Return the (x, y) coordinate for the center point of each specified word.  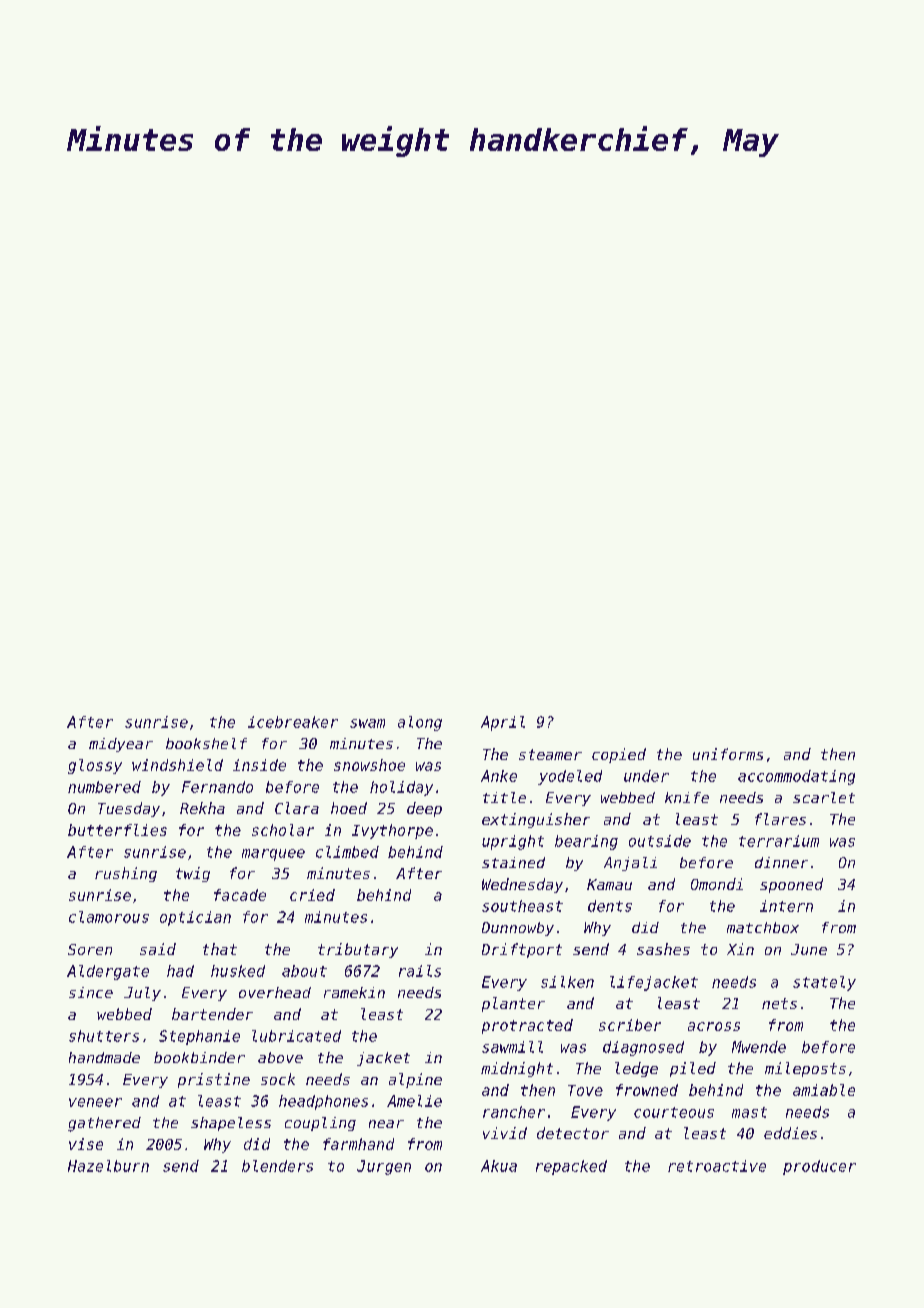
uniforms (728, 754)
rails (420, 971)
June (809, 949)
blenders (277, 1166)
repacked (571, 1167)
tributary (358, 950)
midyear (121, 745)
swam (367, 723)
